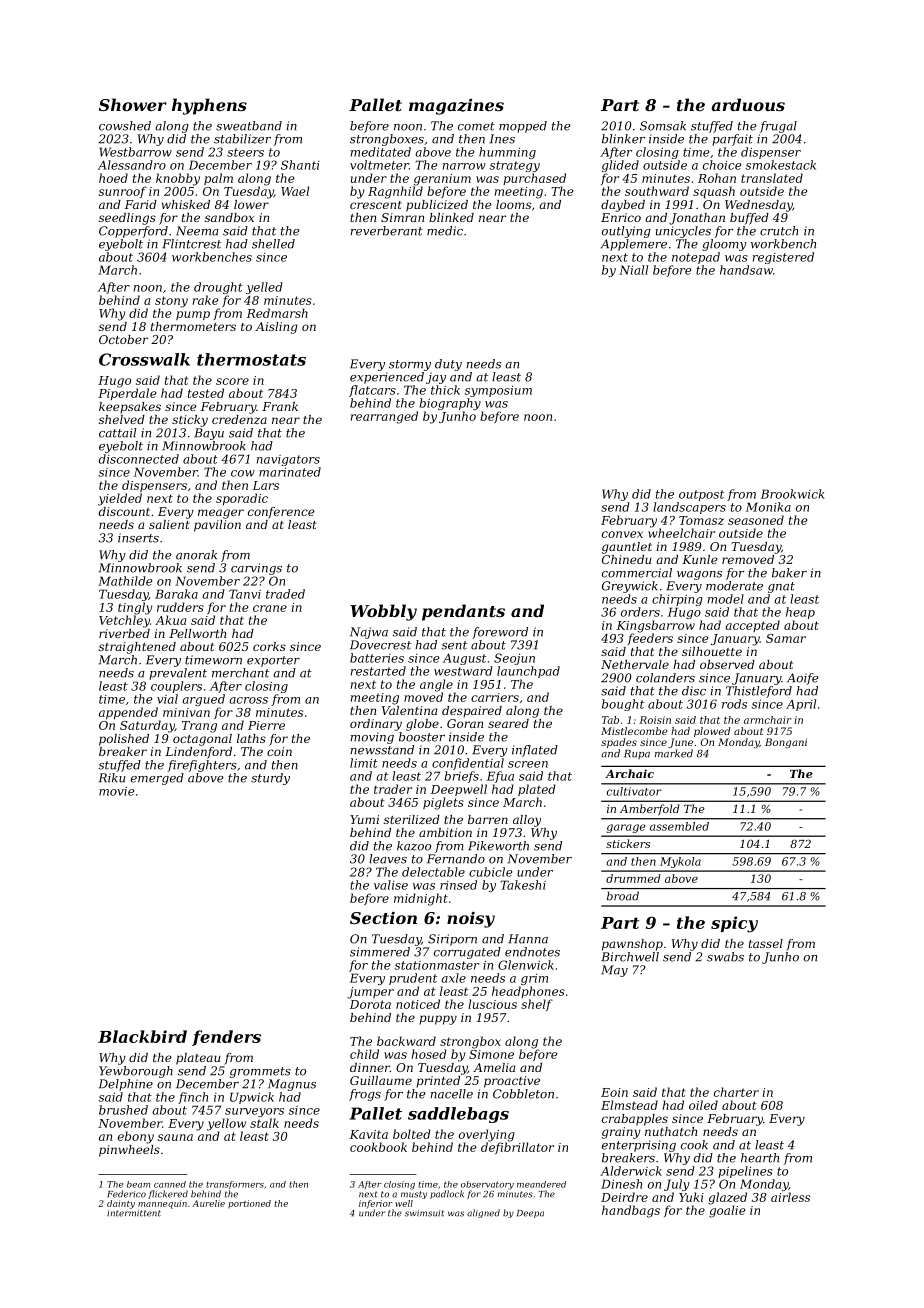  I want to click on goalie, so click(727, 1211).
